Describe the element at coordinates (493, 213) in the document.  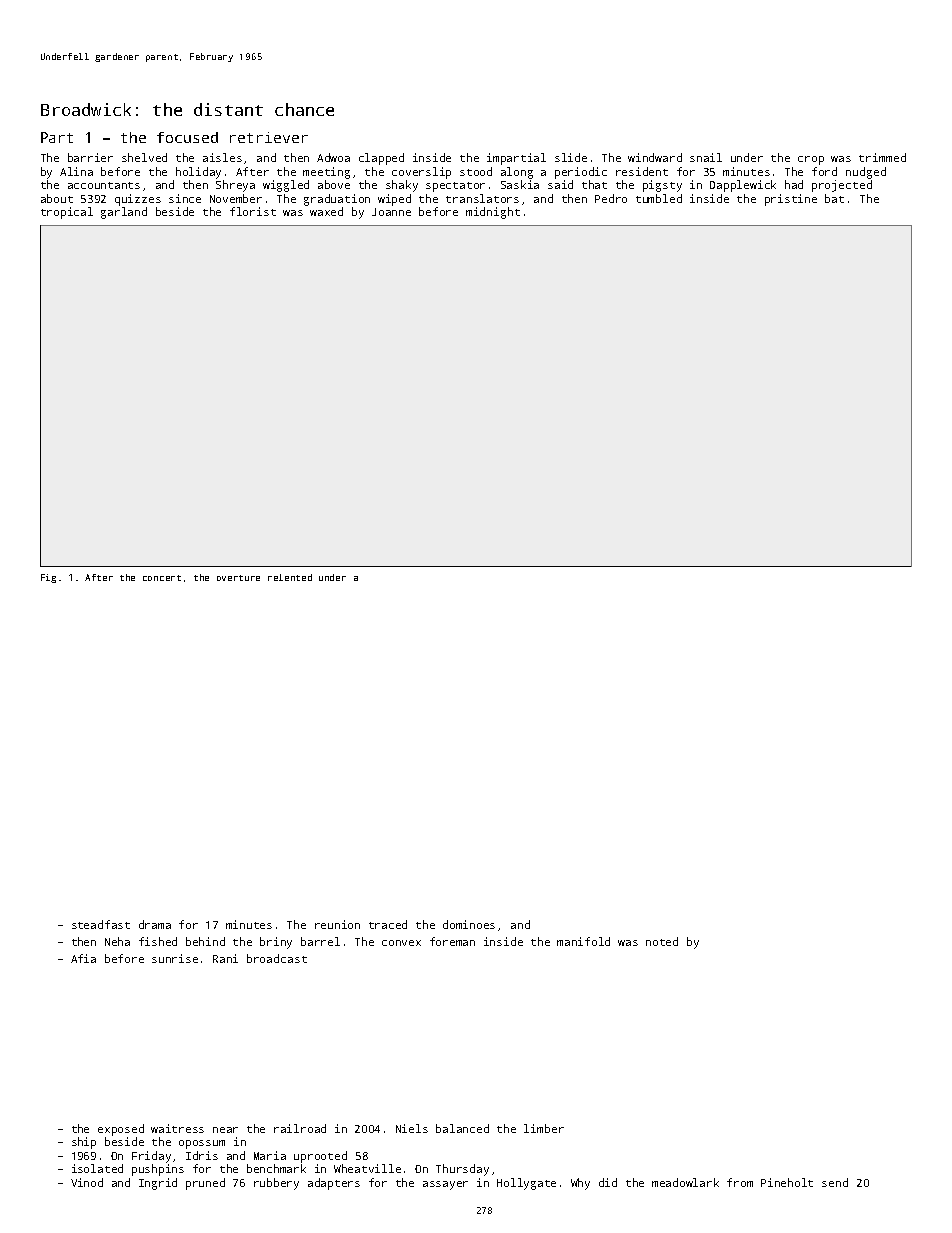
I see `midnight` at that location.
